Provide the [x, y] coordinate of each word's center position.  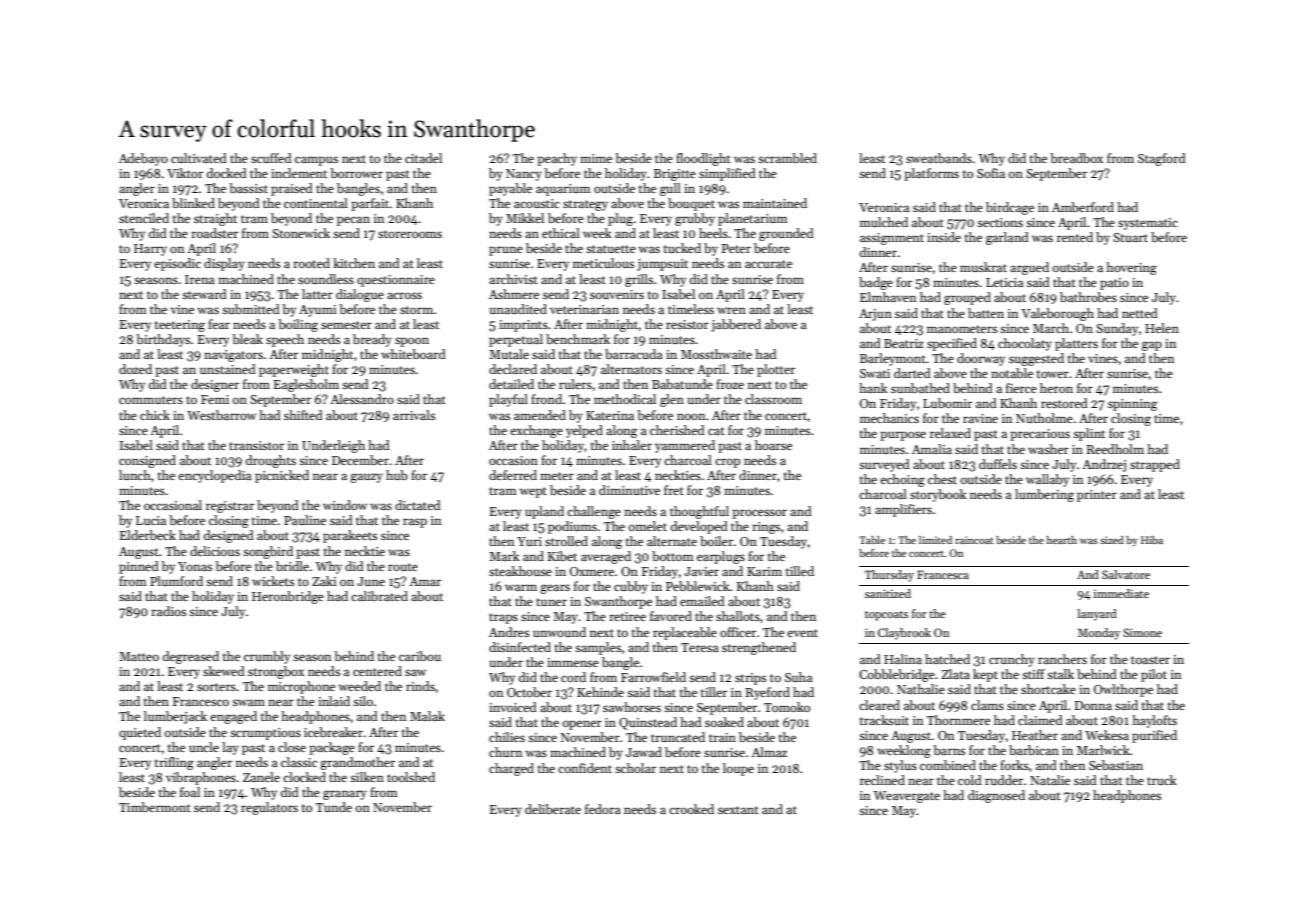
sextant [738, 810]
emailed [702, 601]
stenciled [144, 218]
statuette [611, 249]
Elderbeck [148, 535]
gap [1152, 346]
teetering [180, 326]
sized [1112, 540]
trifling [174, 763]
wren [731, 310]
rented [1075, 237]
